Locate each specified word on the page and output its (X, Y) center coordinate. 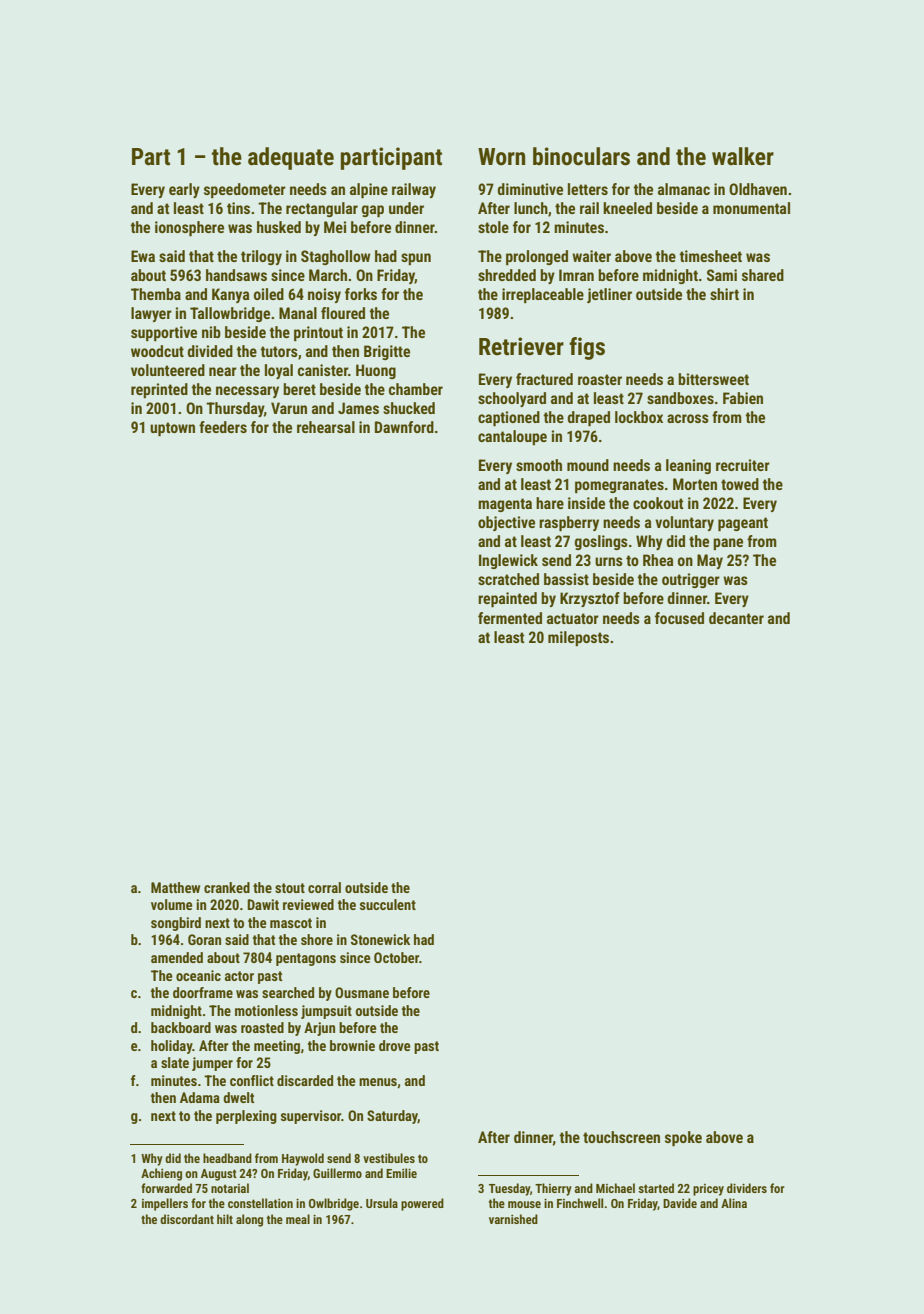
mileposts (578, 638)
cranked (227, 887)
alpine (369, 190)
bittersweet (713, 379)
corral (324, 887)
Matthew (175, 887)
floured (343, 313)
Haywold (303, 1159)
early (184, 190)
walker (743, 156)
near (223, 371)
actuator (573, 618)
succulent (388, 904)
